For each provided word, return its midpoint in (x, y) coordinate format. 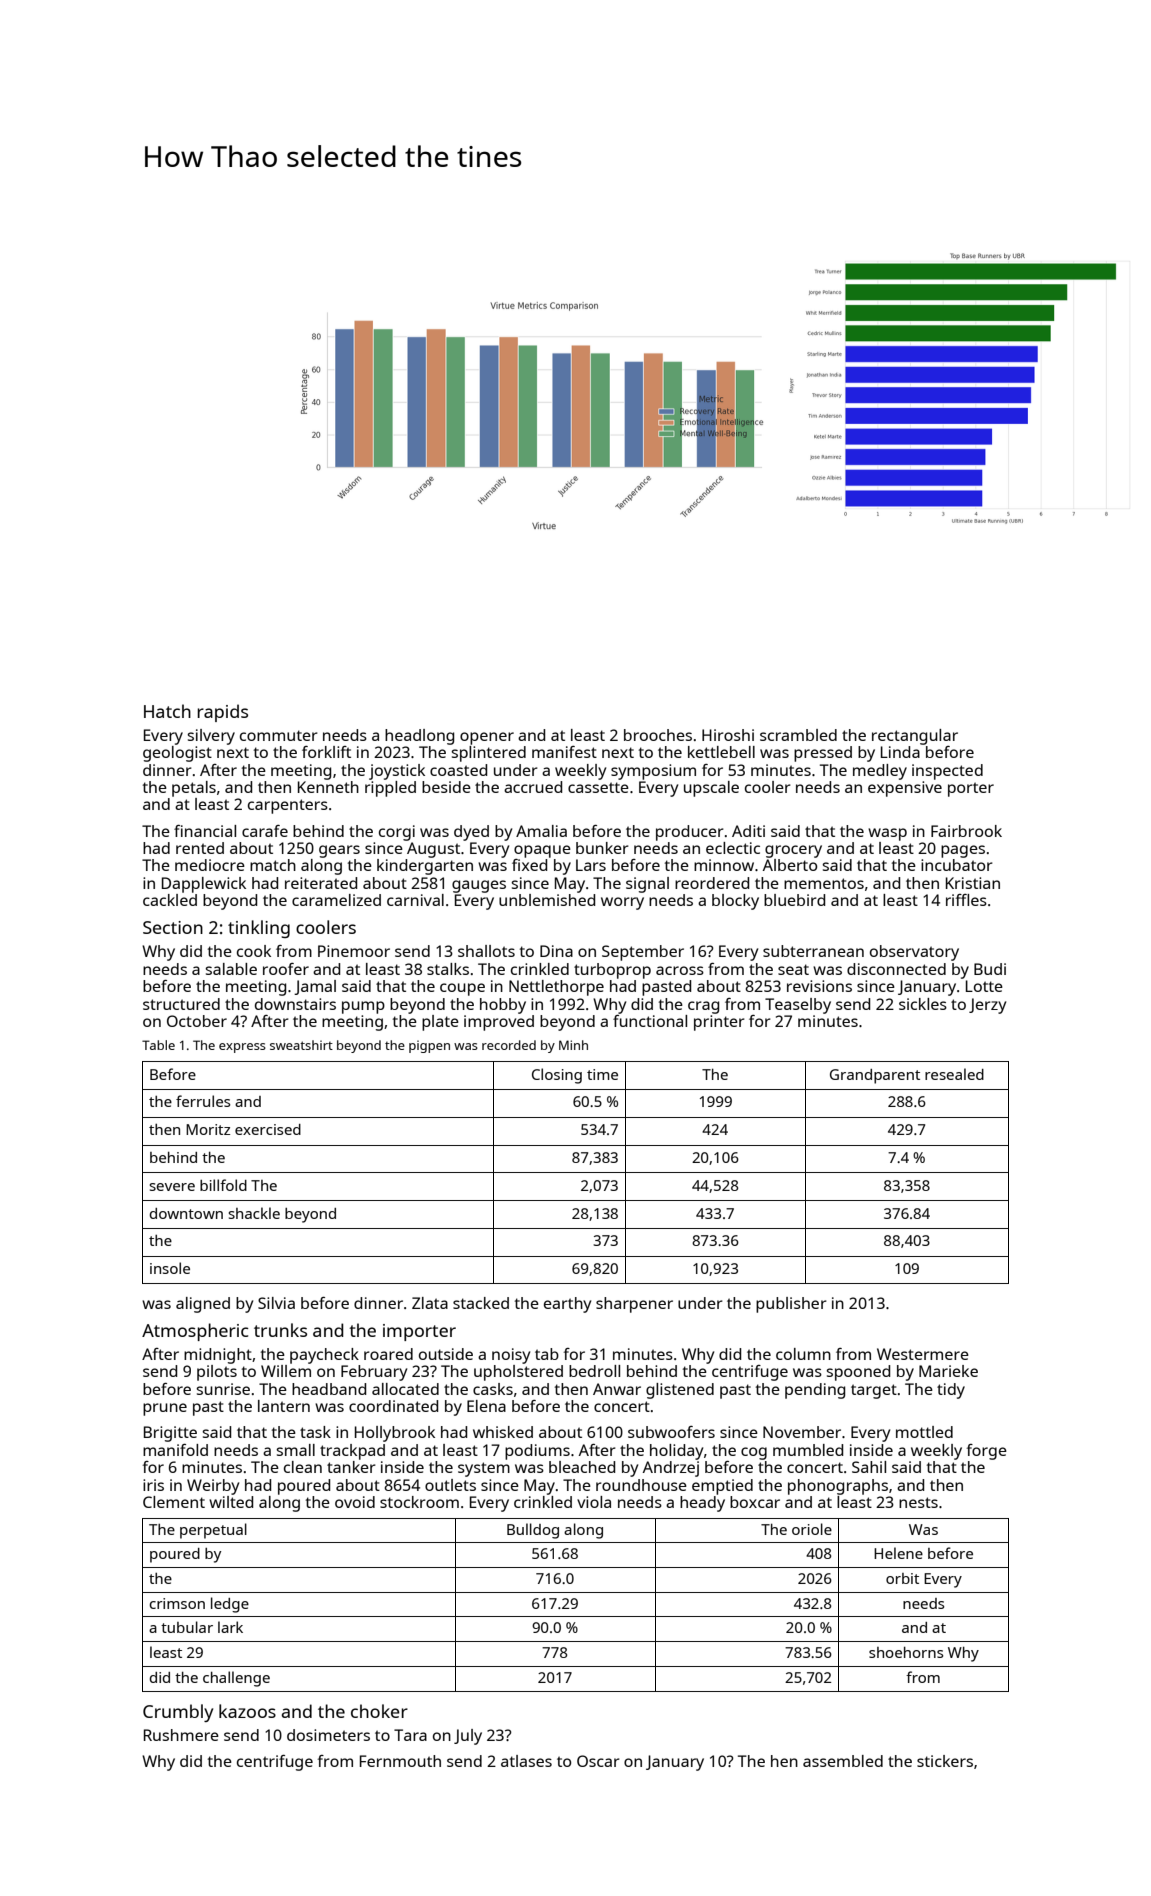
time (602, 1074)
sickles (923, 1004)
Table (158, 1045)
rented (200, 848)
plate (440, 1023)
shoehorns (906, 1652)
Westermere (923, 1354)
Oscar (598, 1761)
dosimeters (328, 1735)
